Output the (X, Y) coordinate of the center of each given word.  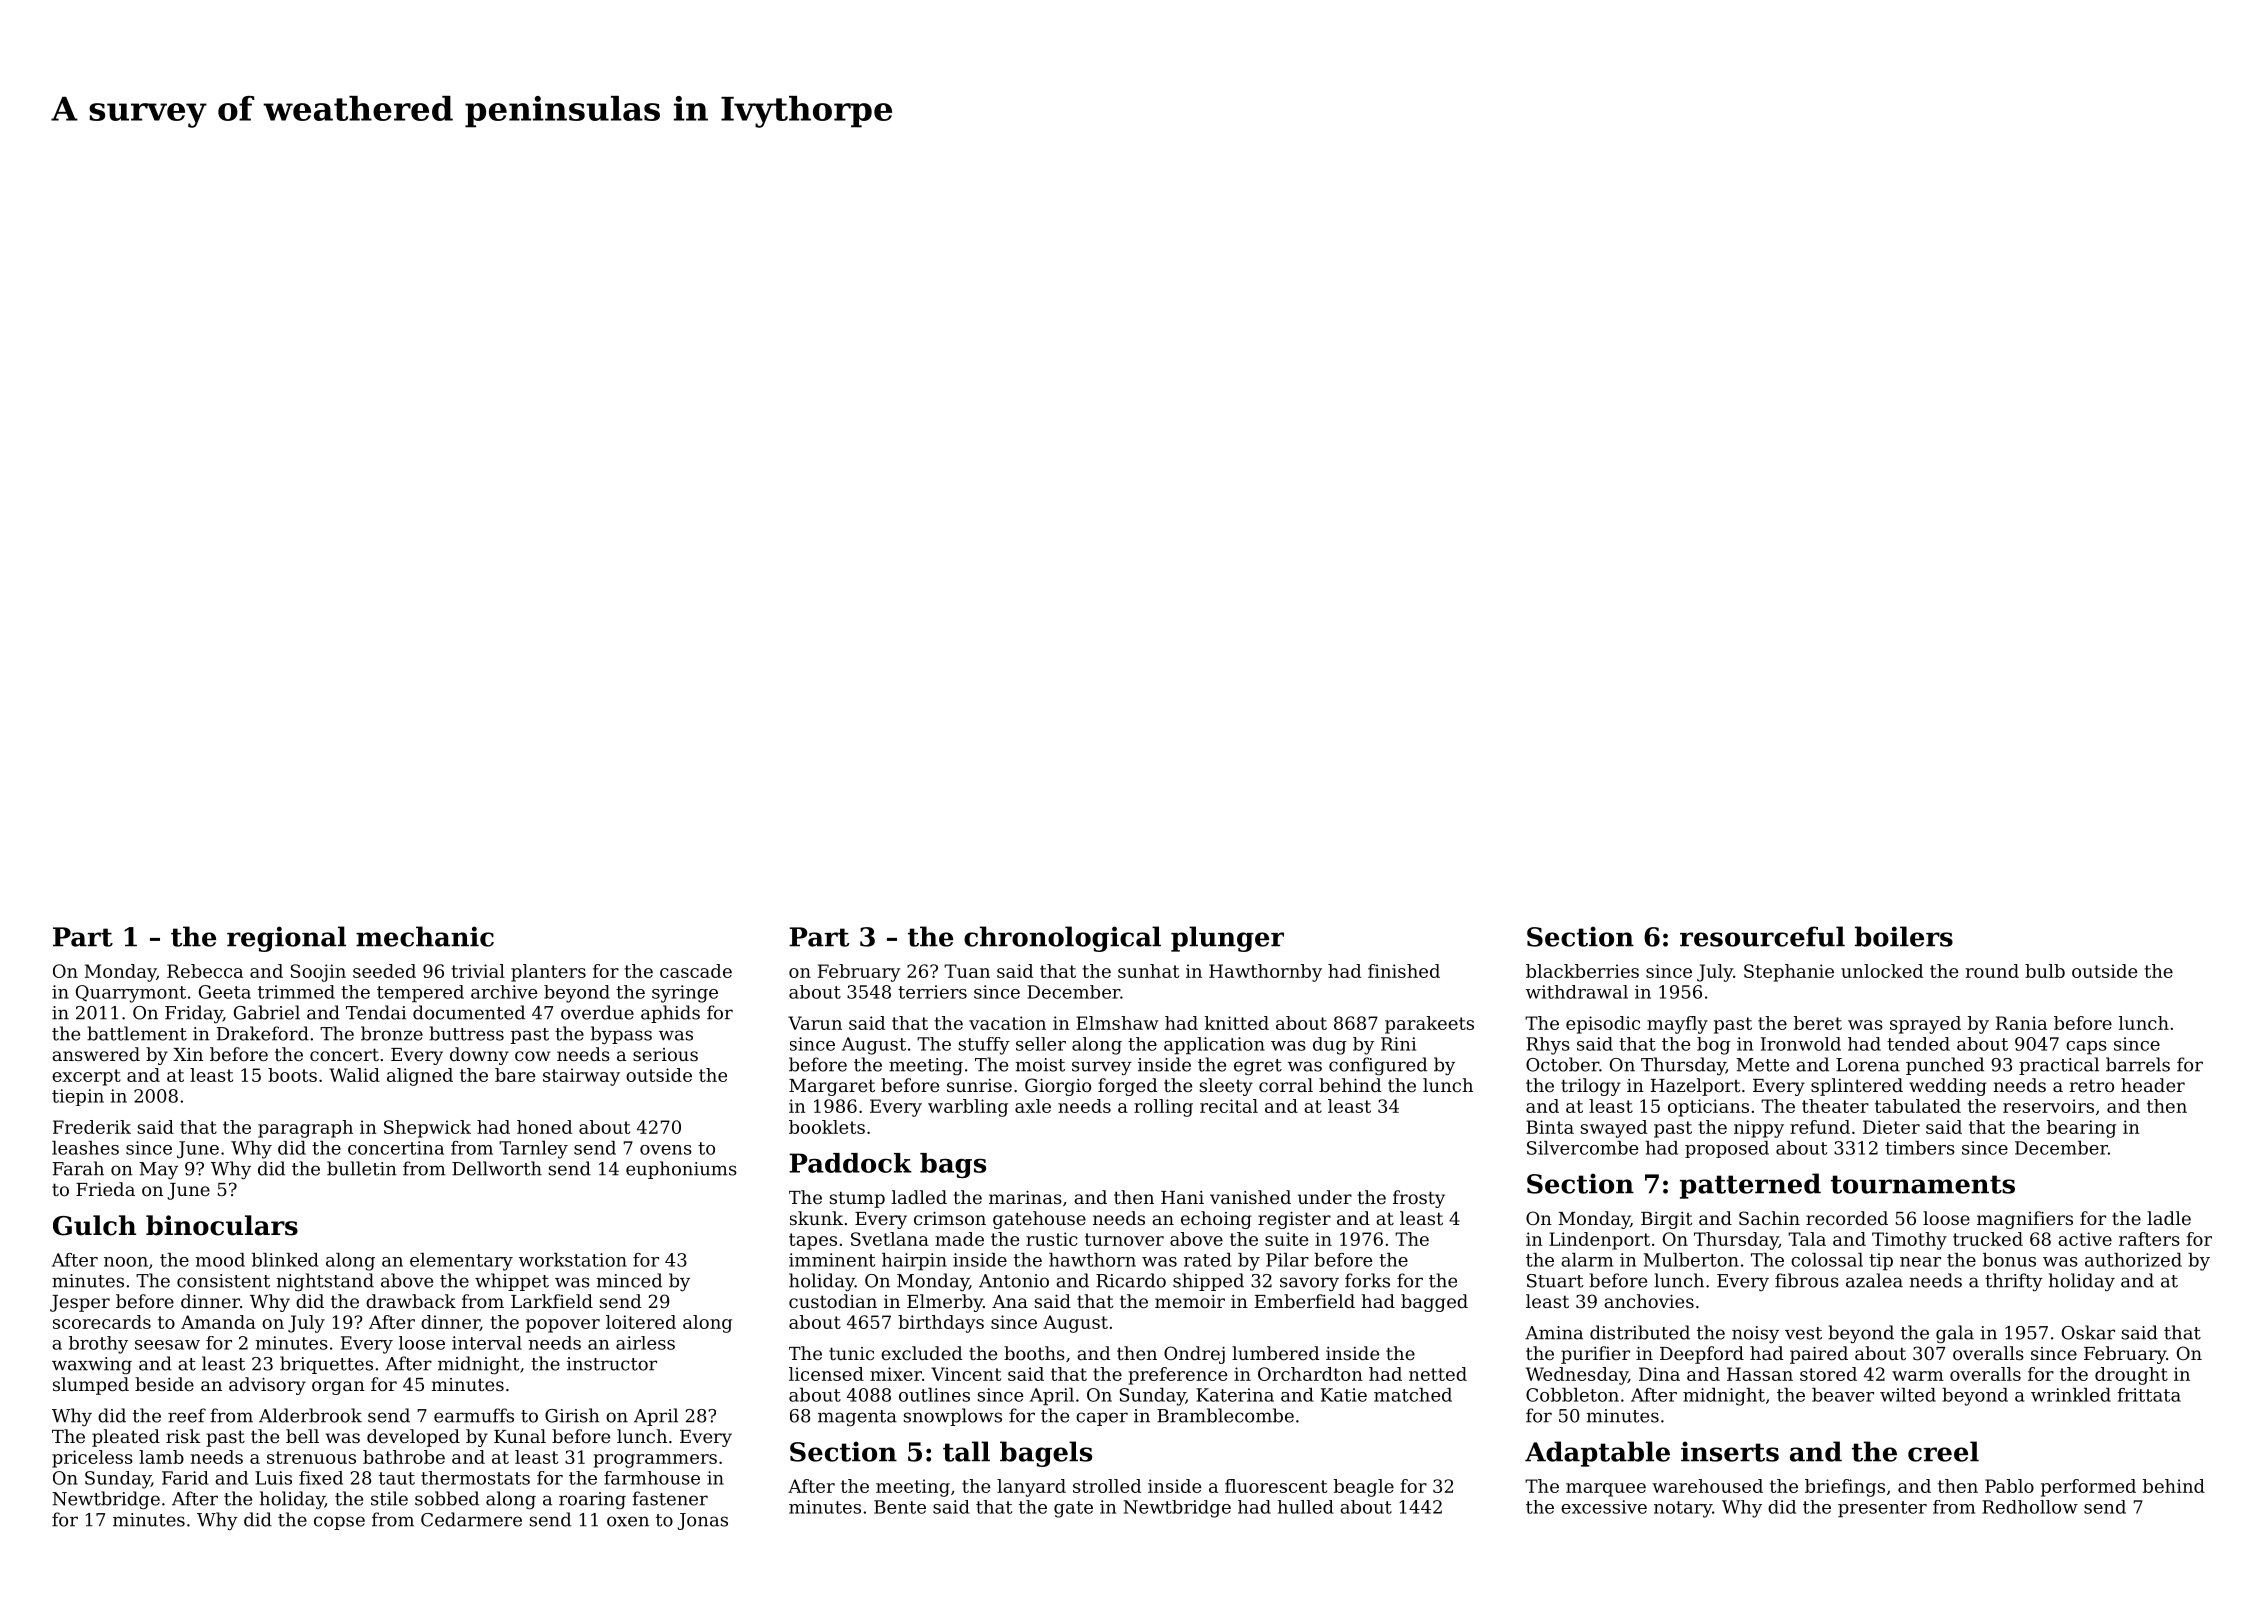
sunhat (1148, 971)
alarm (1587, 1260)
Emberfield (1305, 1301)
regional (286, 939)
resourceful (1762, 936)
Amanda (218, 1322)
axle (1033, 1106)
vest (1803, 1333)
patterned (1750, 1186)
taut (397, 1478)
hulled (1306, 1507)
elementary (461, 1262)
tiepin (78, 1097)
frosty (1419, 1199)
